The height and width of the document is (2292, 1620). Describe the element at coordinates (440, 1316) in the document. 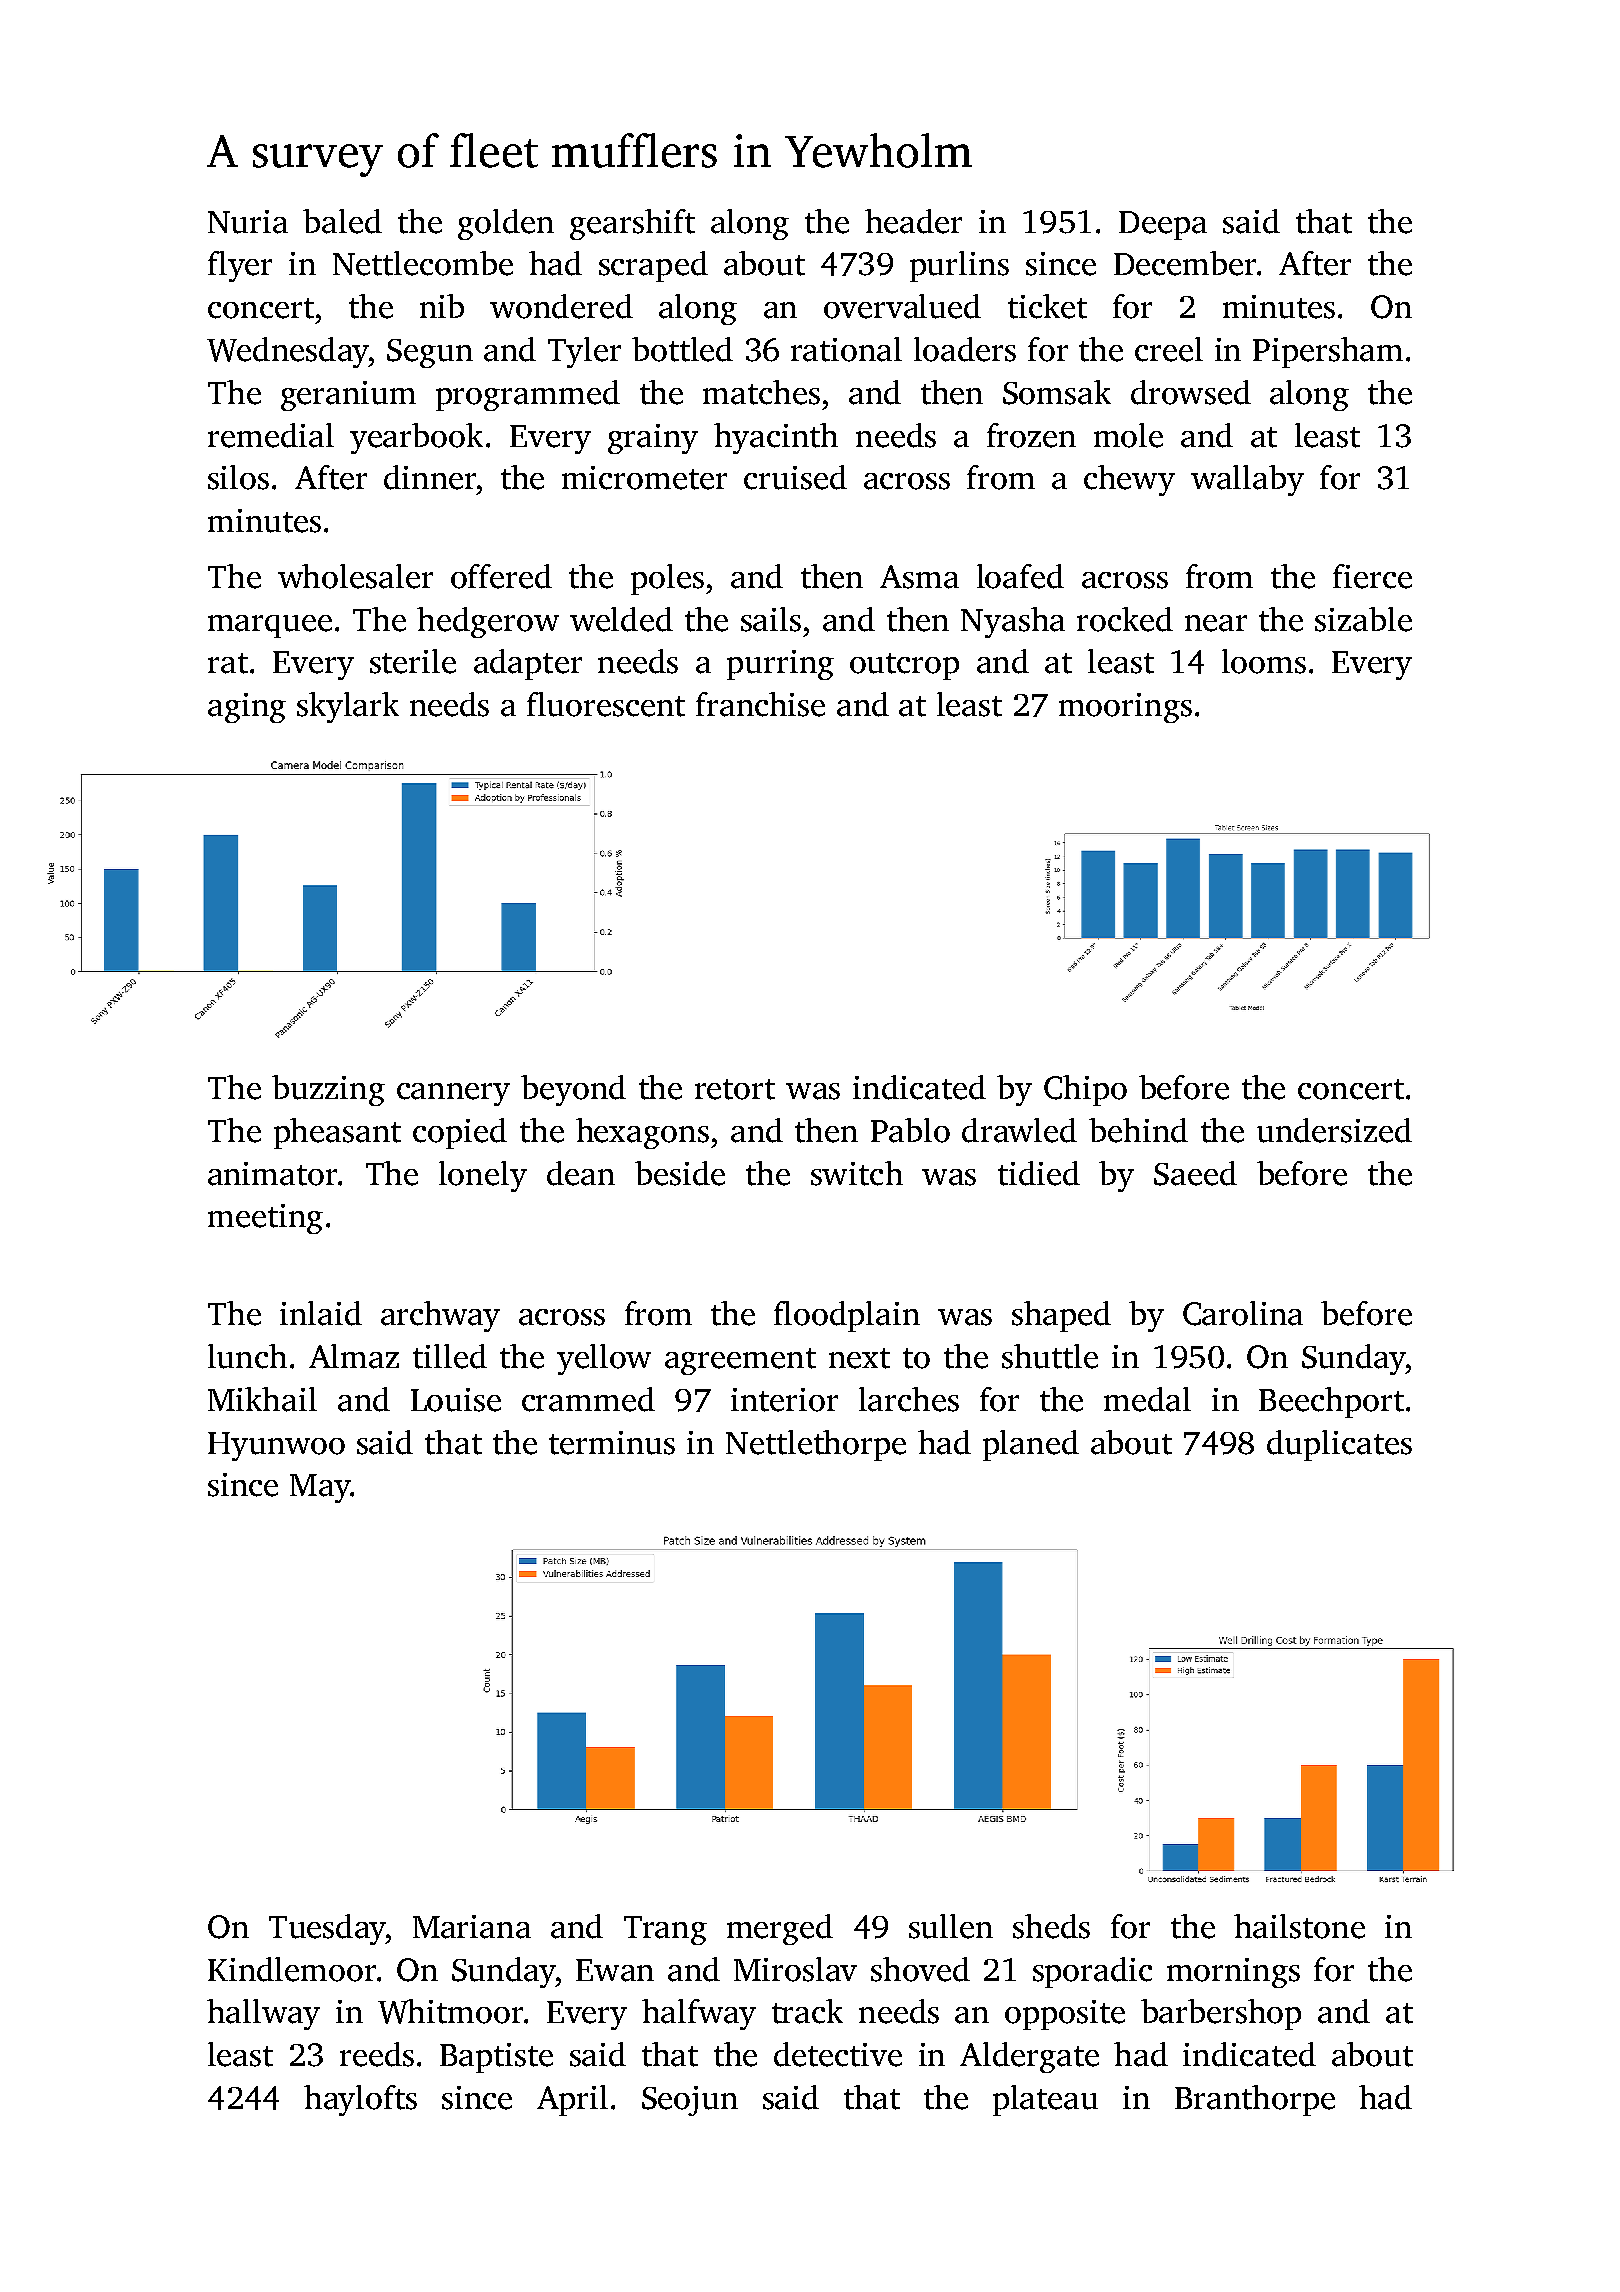

I see `archway` at that location.
